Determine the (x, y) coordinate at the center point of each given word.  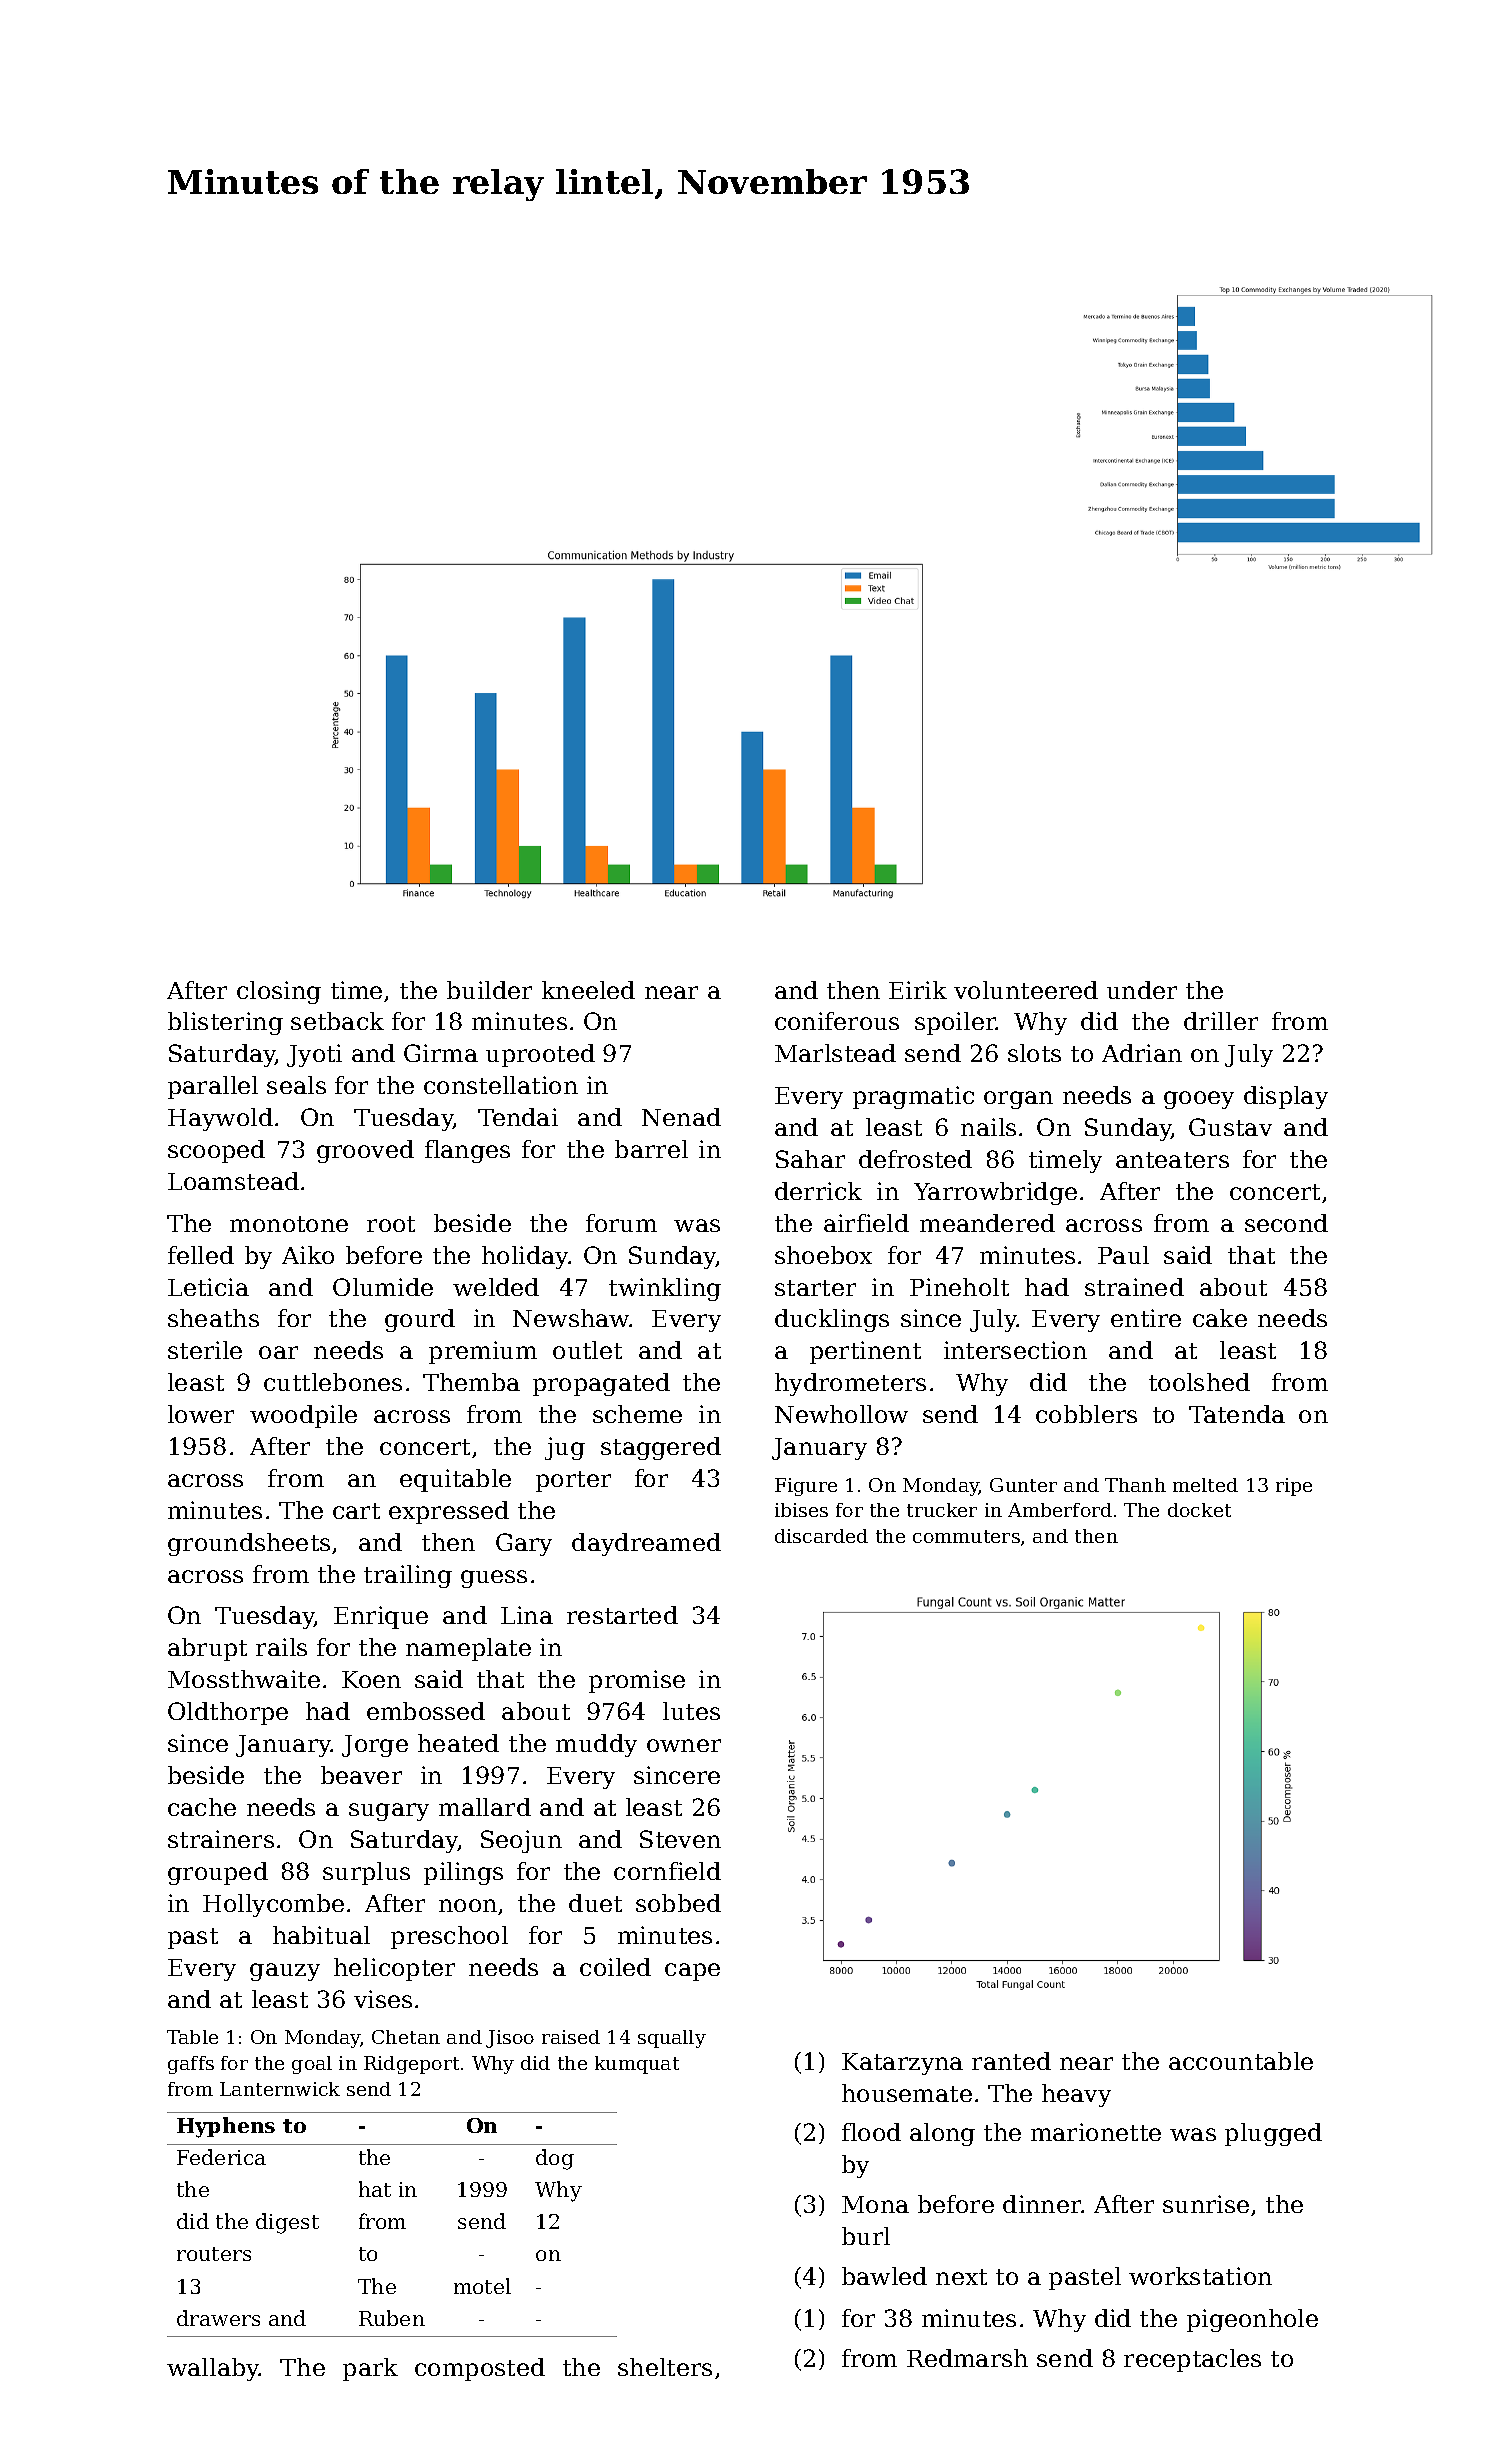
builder (489, 990)
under (1142, 990)
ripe (1294, 1487)
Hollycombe (273, 1905)
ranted (1011, 2061)
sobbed (678, 1903)
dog (555, 2159)
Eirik (918, 990)
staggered (661, 1448)
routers (214, 2254)
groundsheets (249, 1544)
